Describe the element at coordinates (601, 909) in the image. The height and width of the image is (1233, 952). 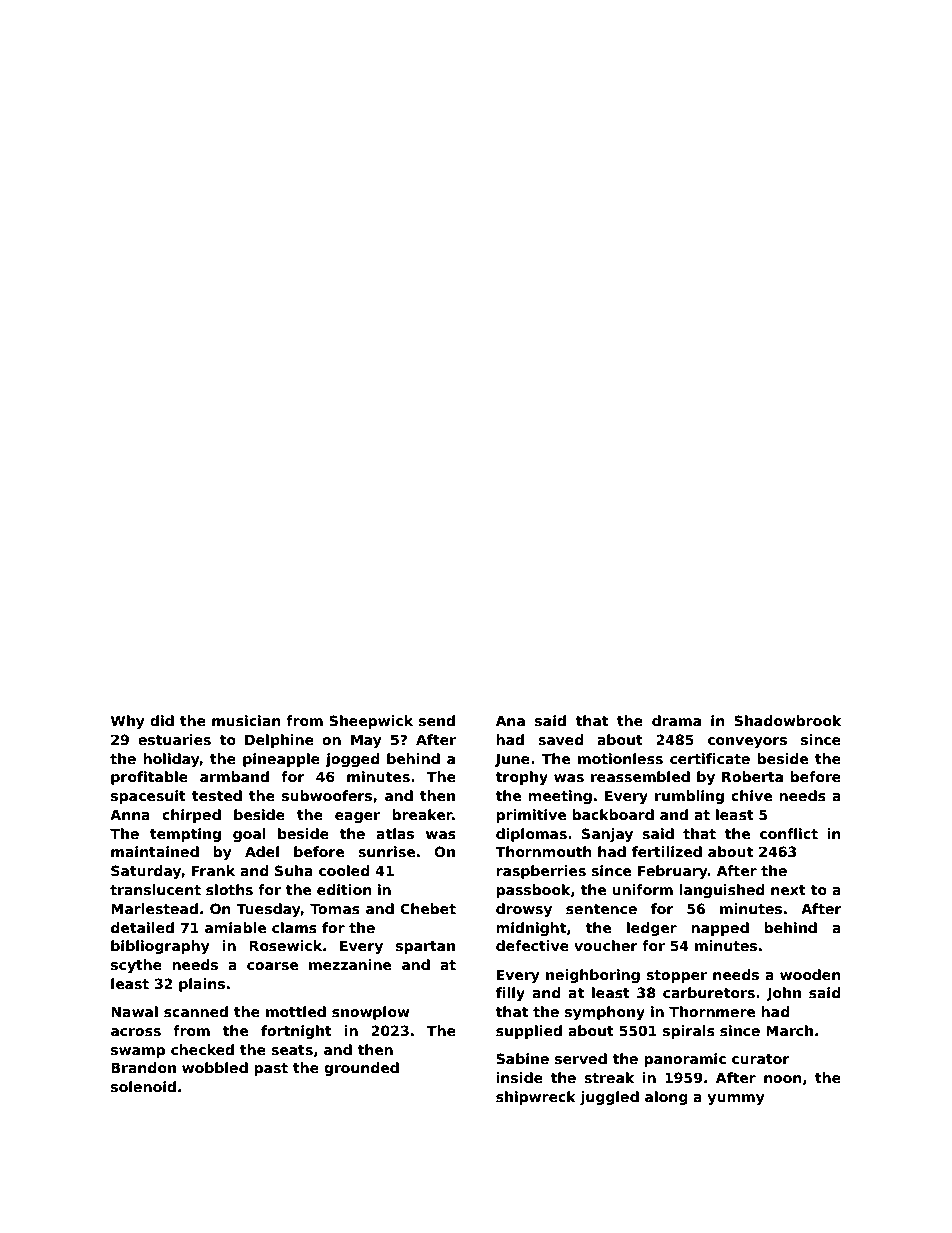
I see `sentence` at that location.
